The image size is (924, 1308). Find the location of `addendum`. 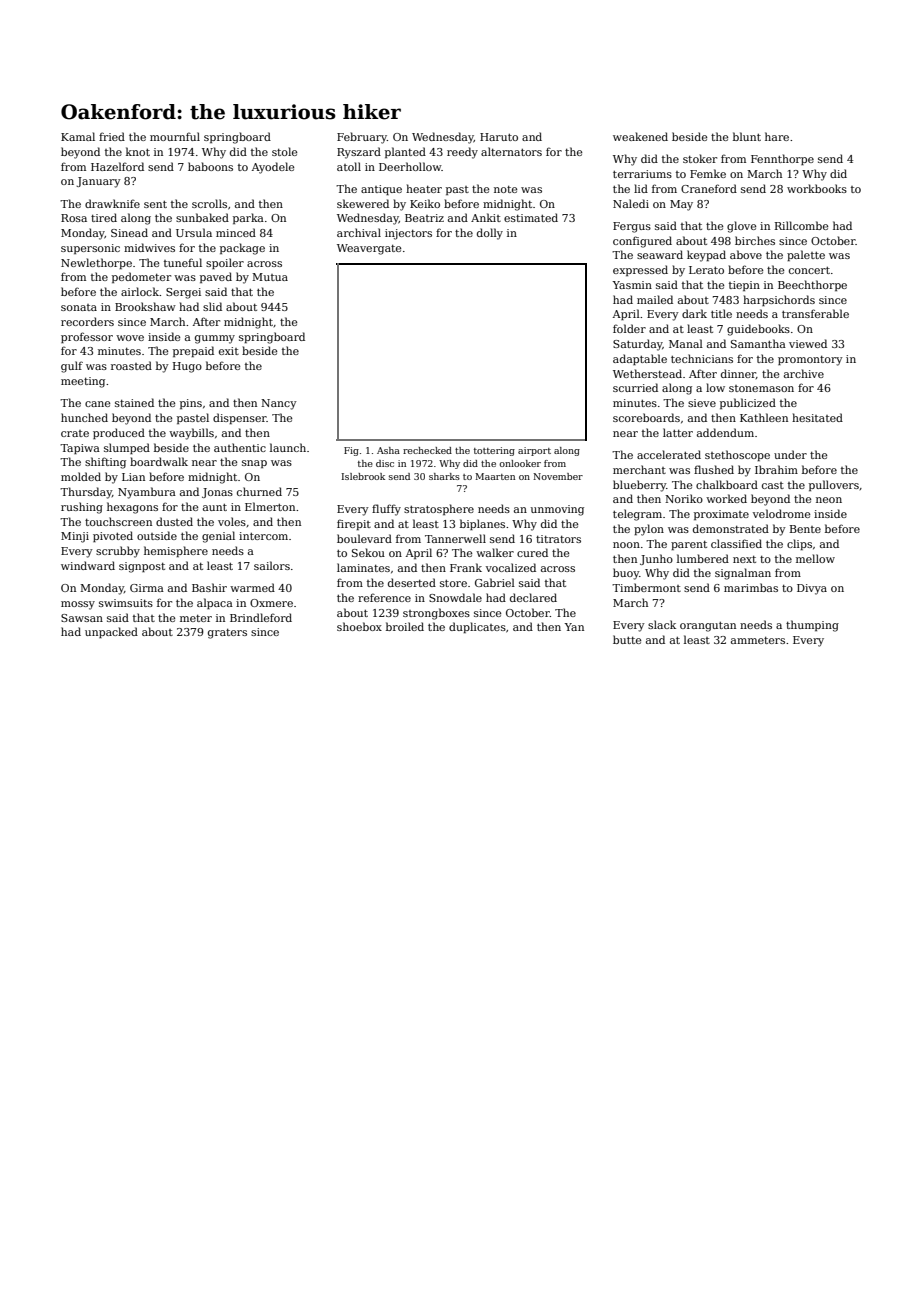

addendum is located at coordinates (725, 432).
